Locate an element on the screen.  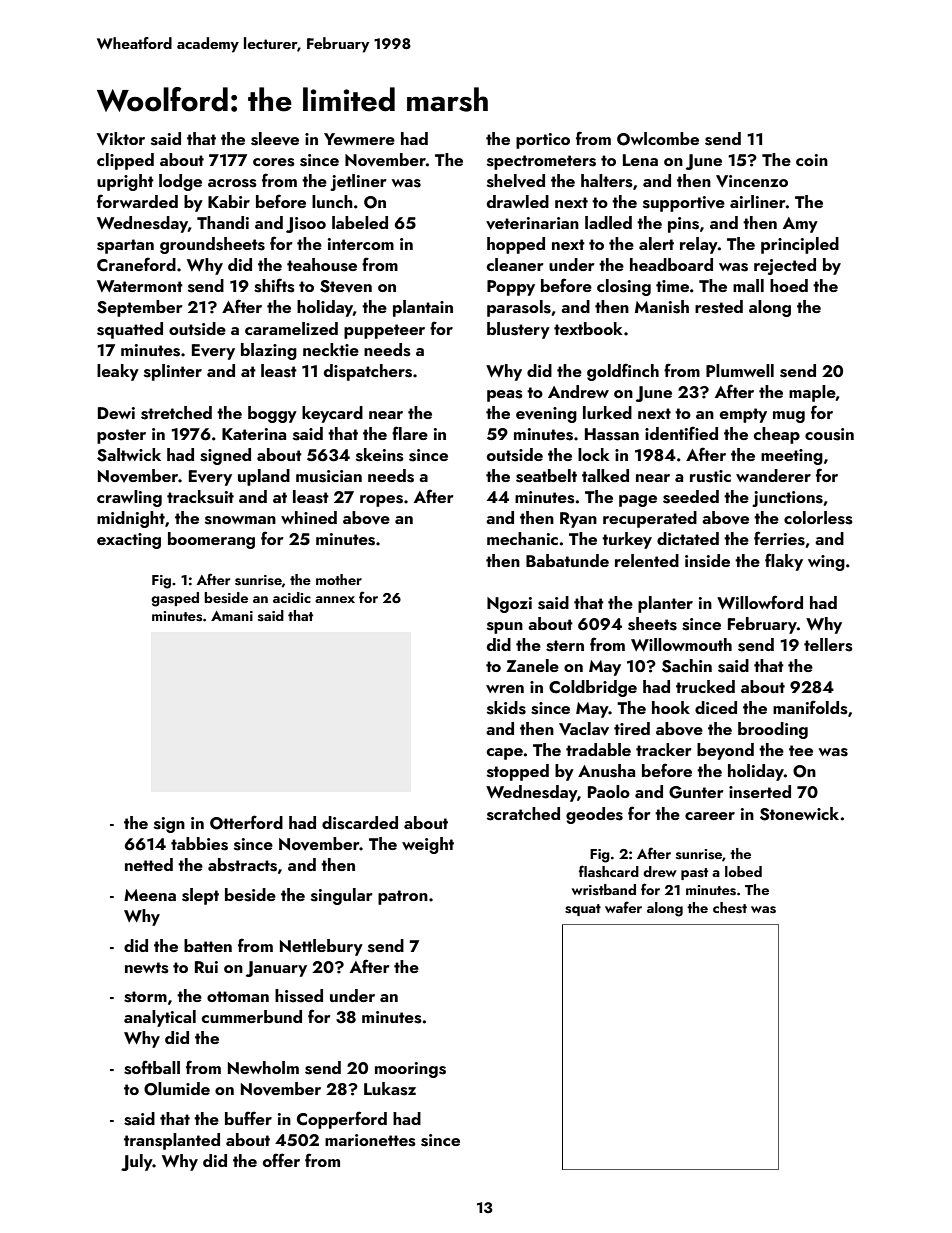
cummerbund is located at coordinates (252, 1016).
